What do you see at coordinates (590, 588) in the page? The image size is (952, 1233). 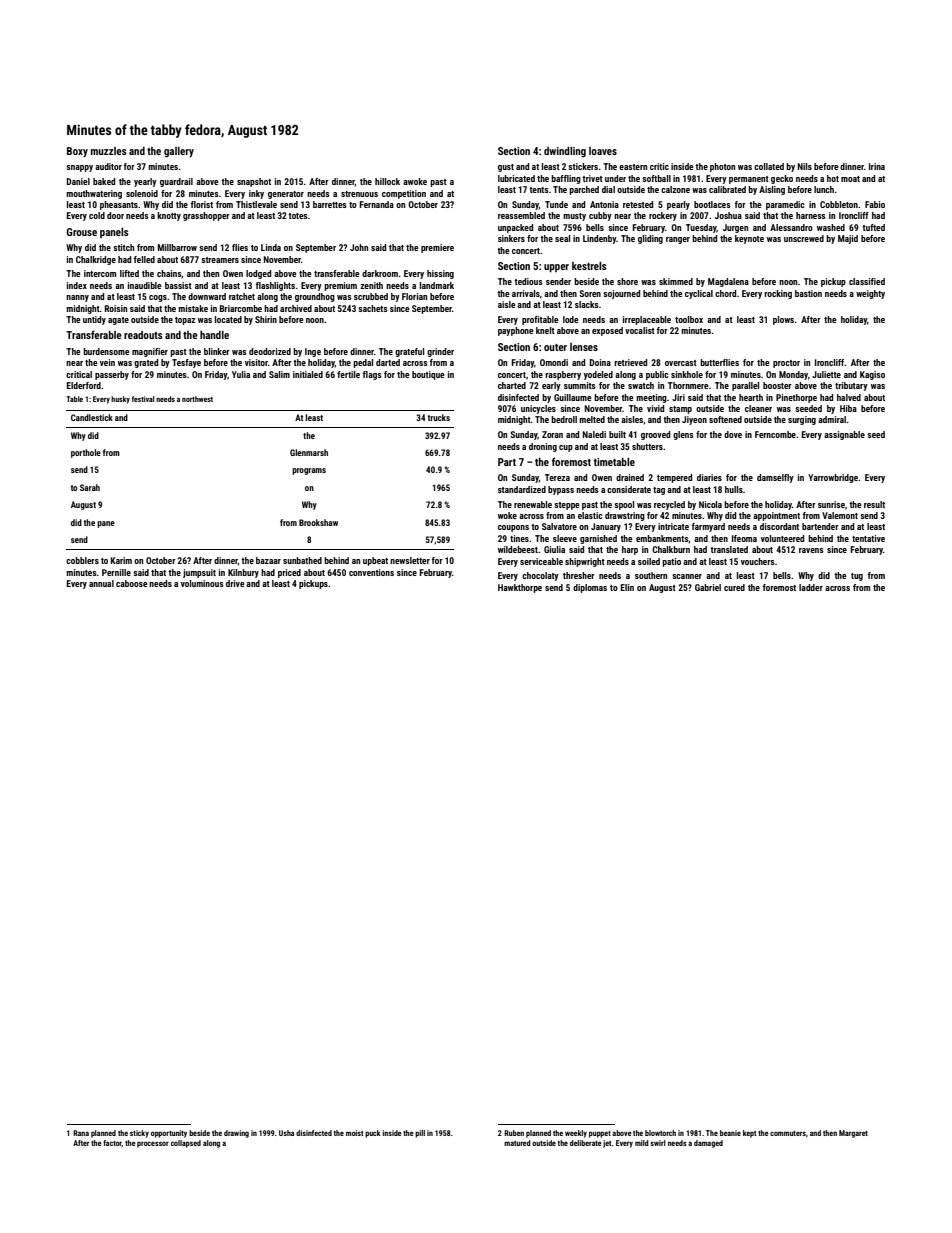 I see `diplomas` at bounding box center [590, 588].
